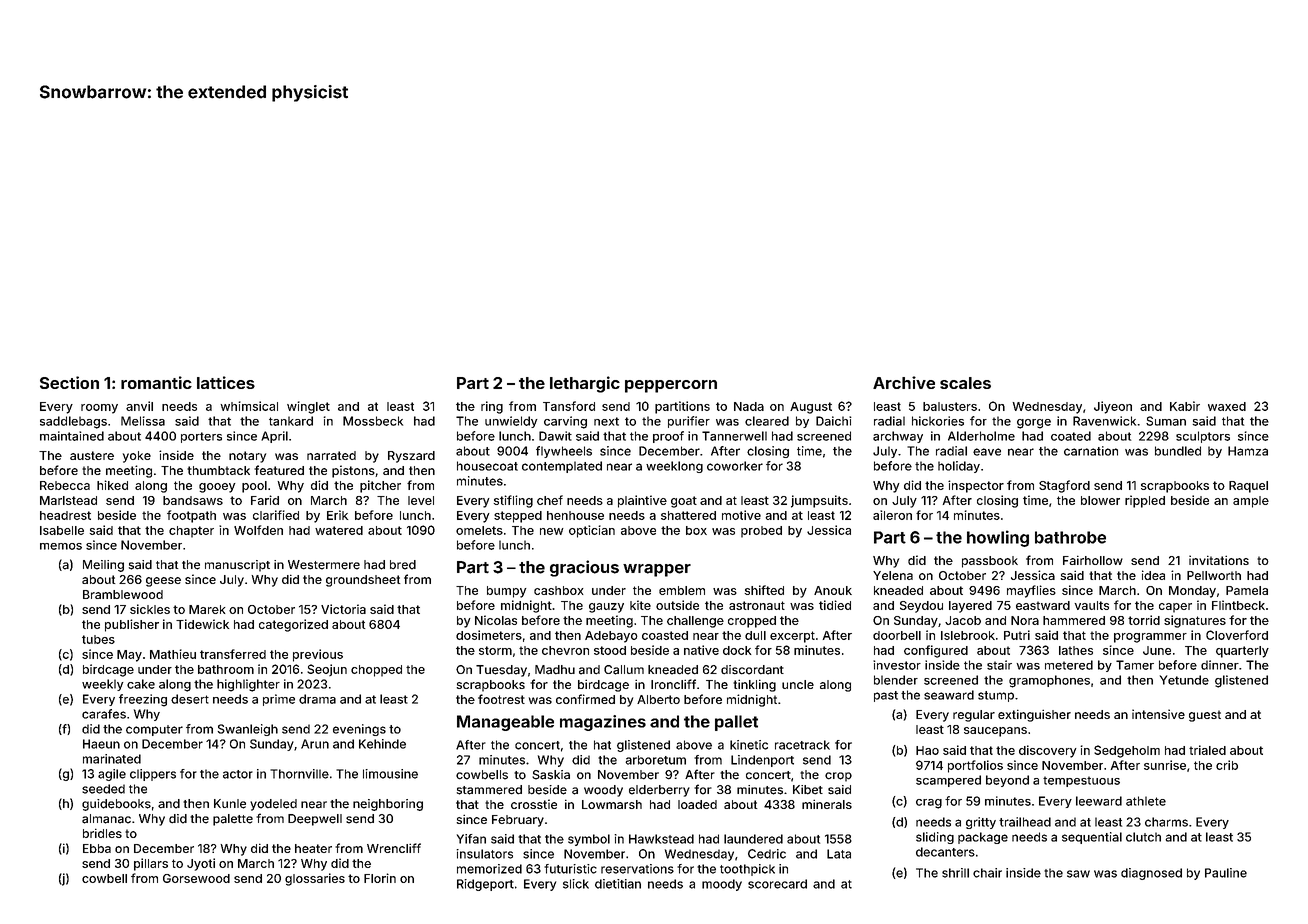  I want to click on Kabir, so click(1185, 406).
